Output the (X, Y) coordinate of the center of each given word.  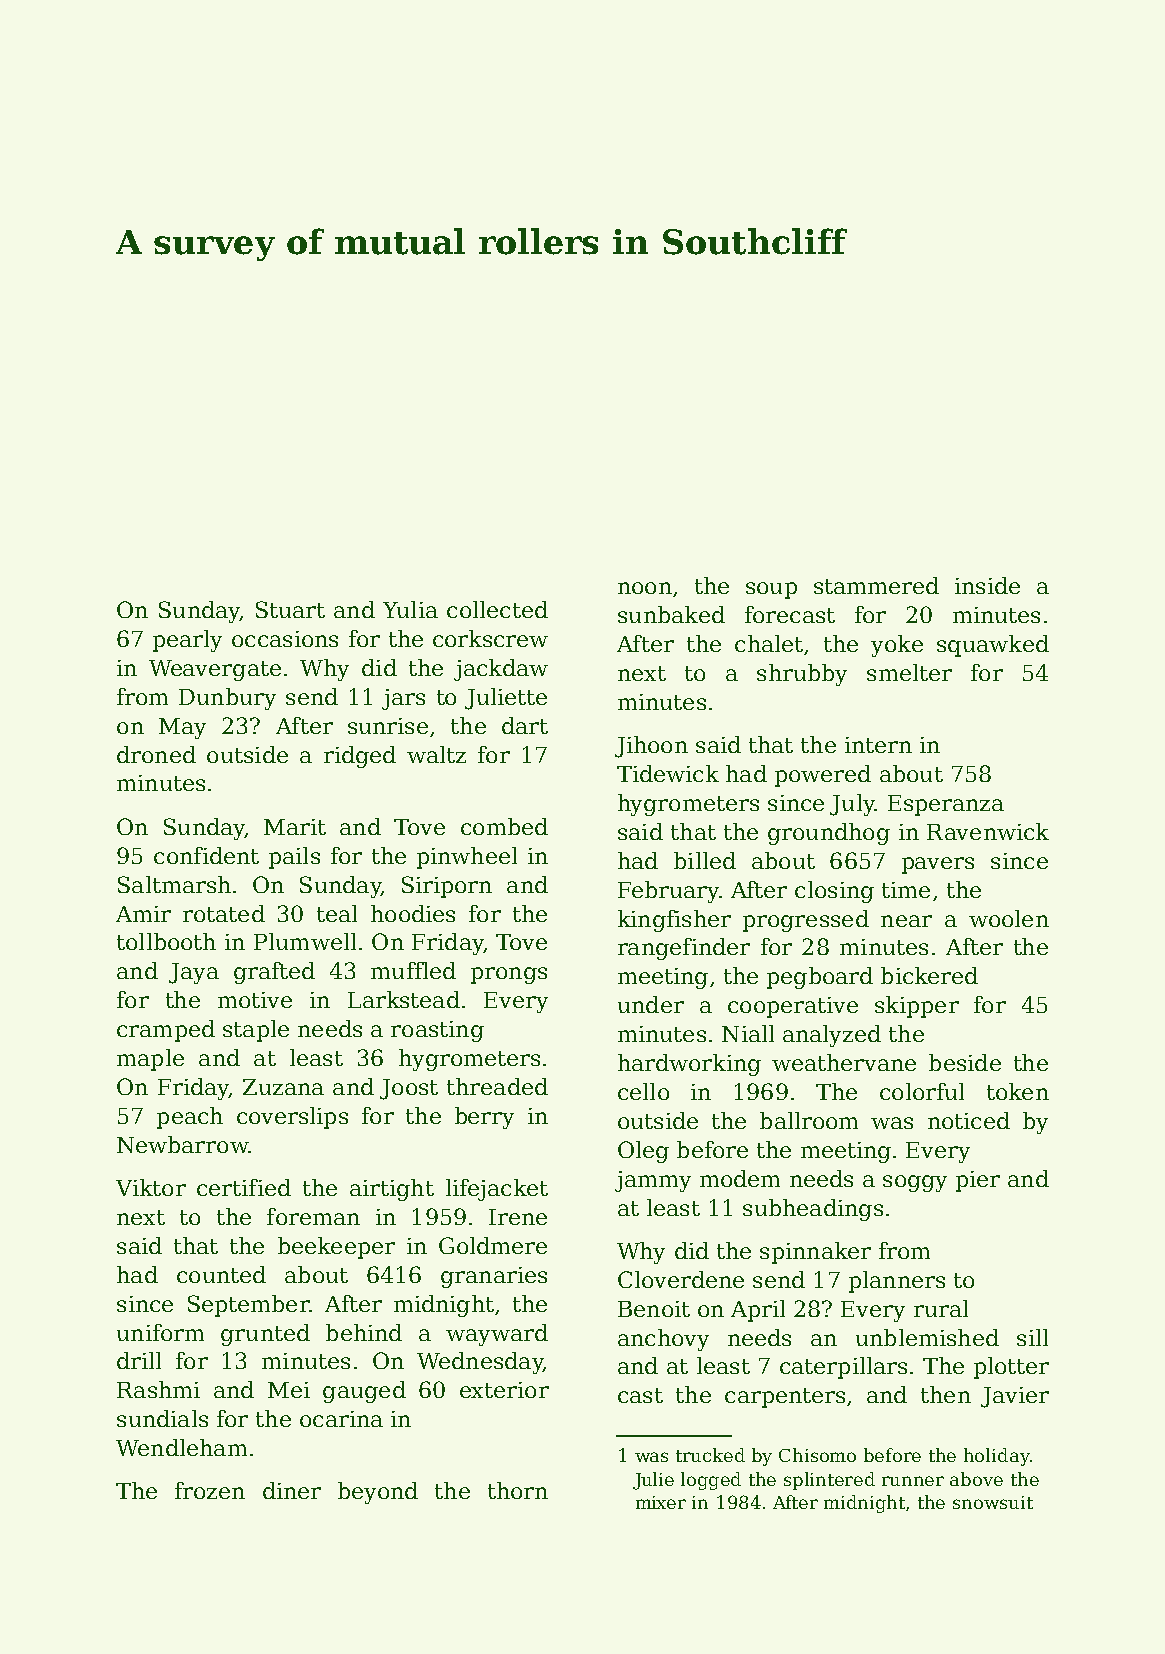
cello (643, 1091)
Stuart (290, 609)
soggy (915, 1183)
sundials (162, 1418)
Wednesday (480, 1363)
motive (255, 1000)
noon (645, 588)
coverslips (292, 1118)
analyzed (832, 1036)
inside (987, 585)
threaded (497, 1086)
